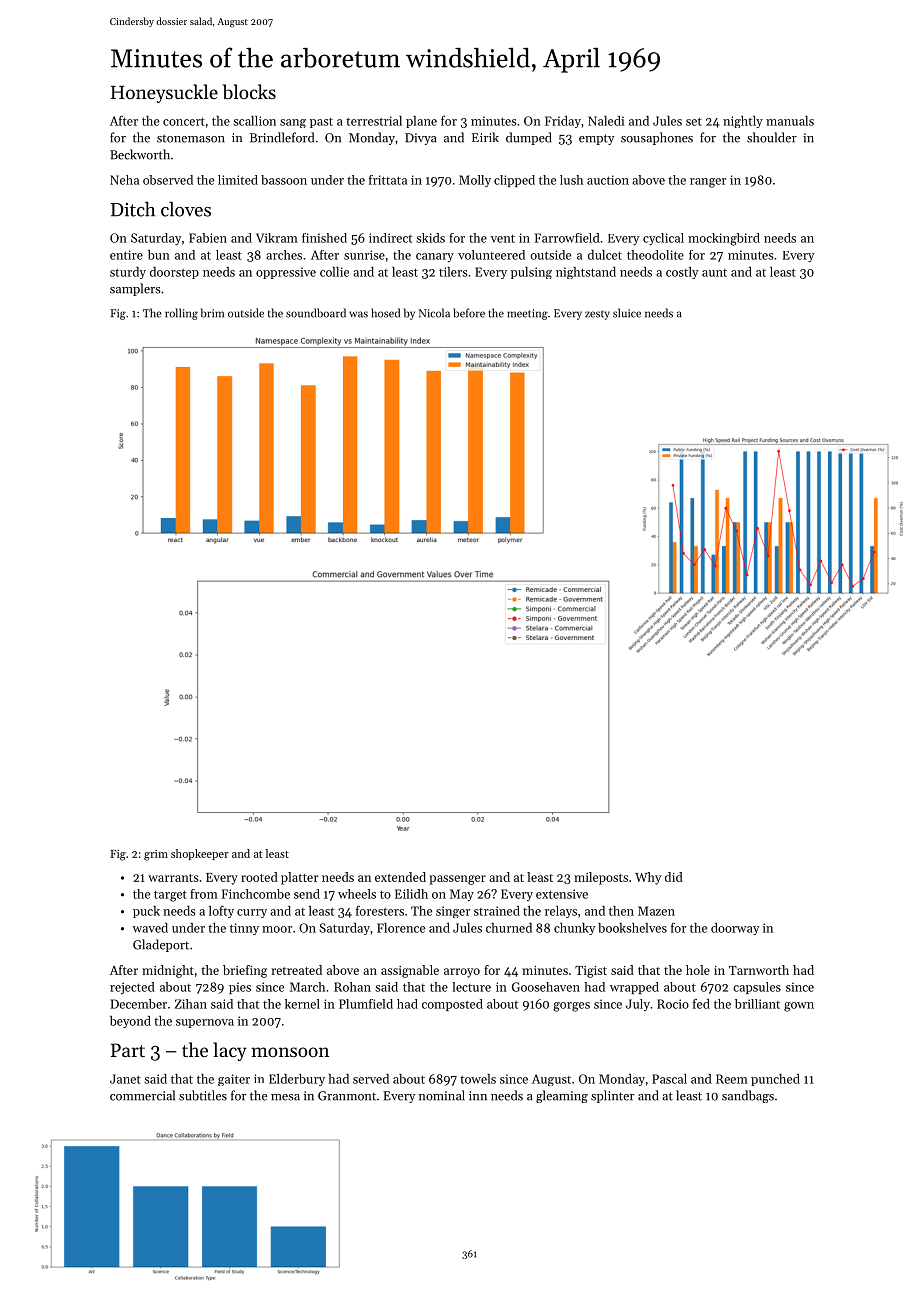 The height and width of the document is (1308, 924). I want to click on extended, so click(400, 877).
